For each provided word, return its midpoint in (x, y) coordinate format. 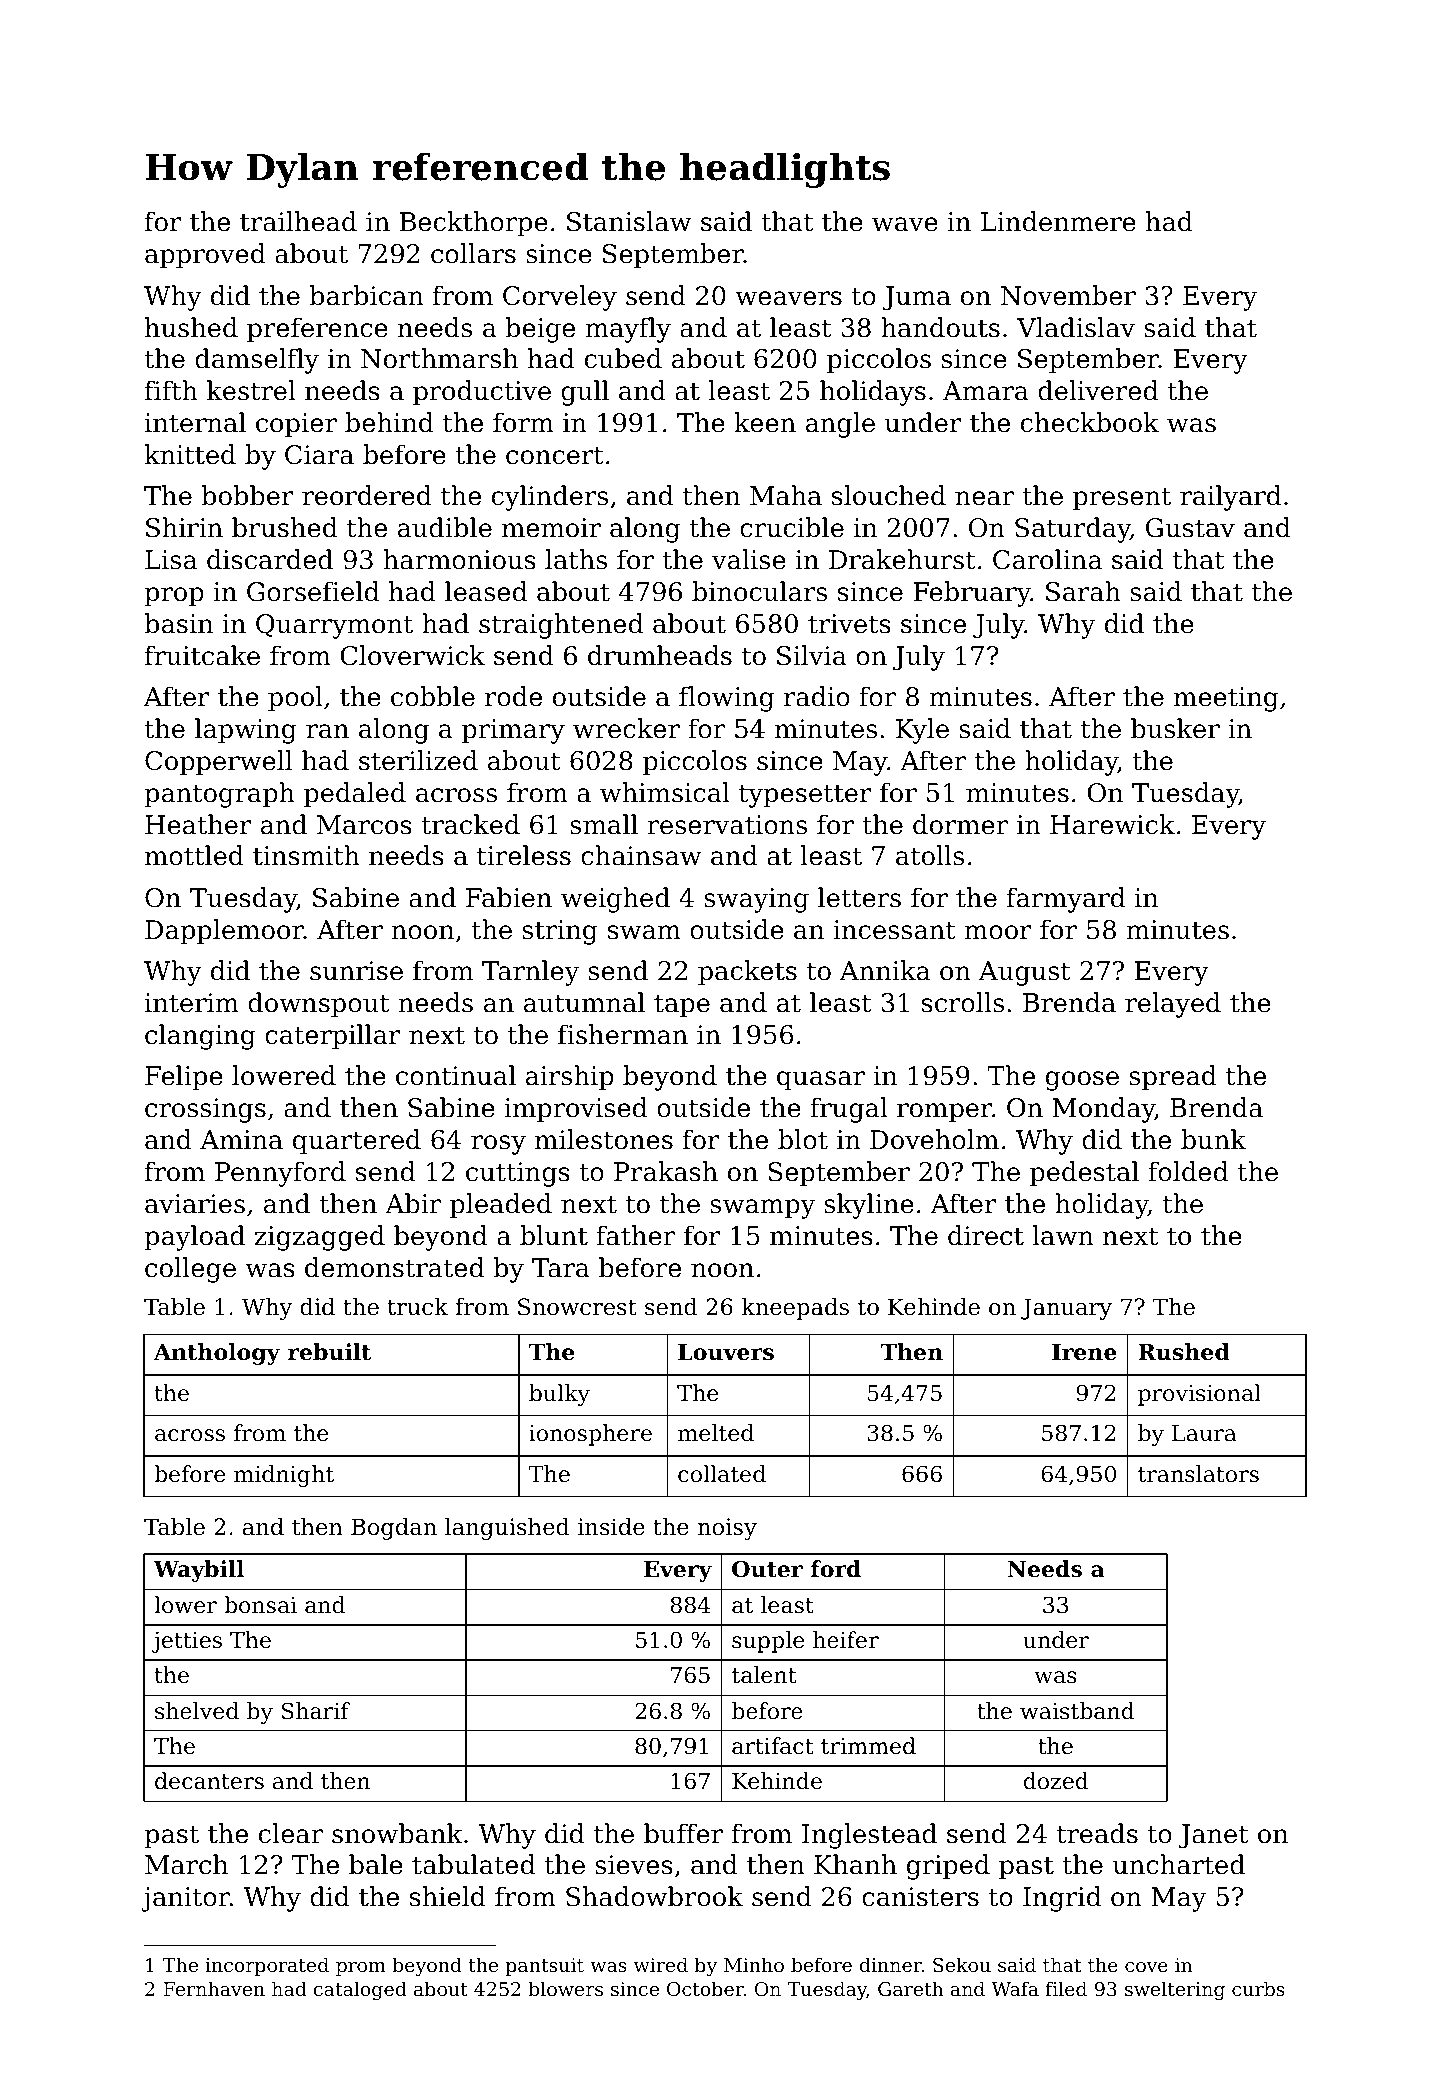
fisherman (623, 1034)
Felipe (184, 1078)
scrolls (963, 1002)
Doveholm (934, 1139)
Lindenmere (1058, 221)
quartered (357, 1142)
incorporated (267, 1966)
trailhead (298, 221)
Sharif (316, 1711)
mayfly (628, 330)
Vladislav (1076, 327)
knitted (190, 454)
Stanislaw (629, 221)
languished (507, 1529)
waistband (1077, 1711)
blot (803, 1139)
